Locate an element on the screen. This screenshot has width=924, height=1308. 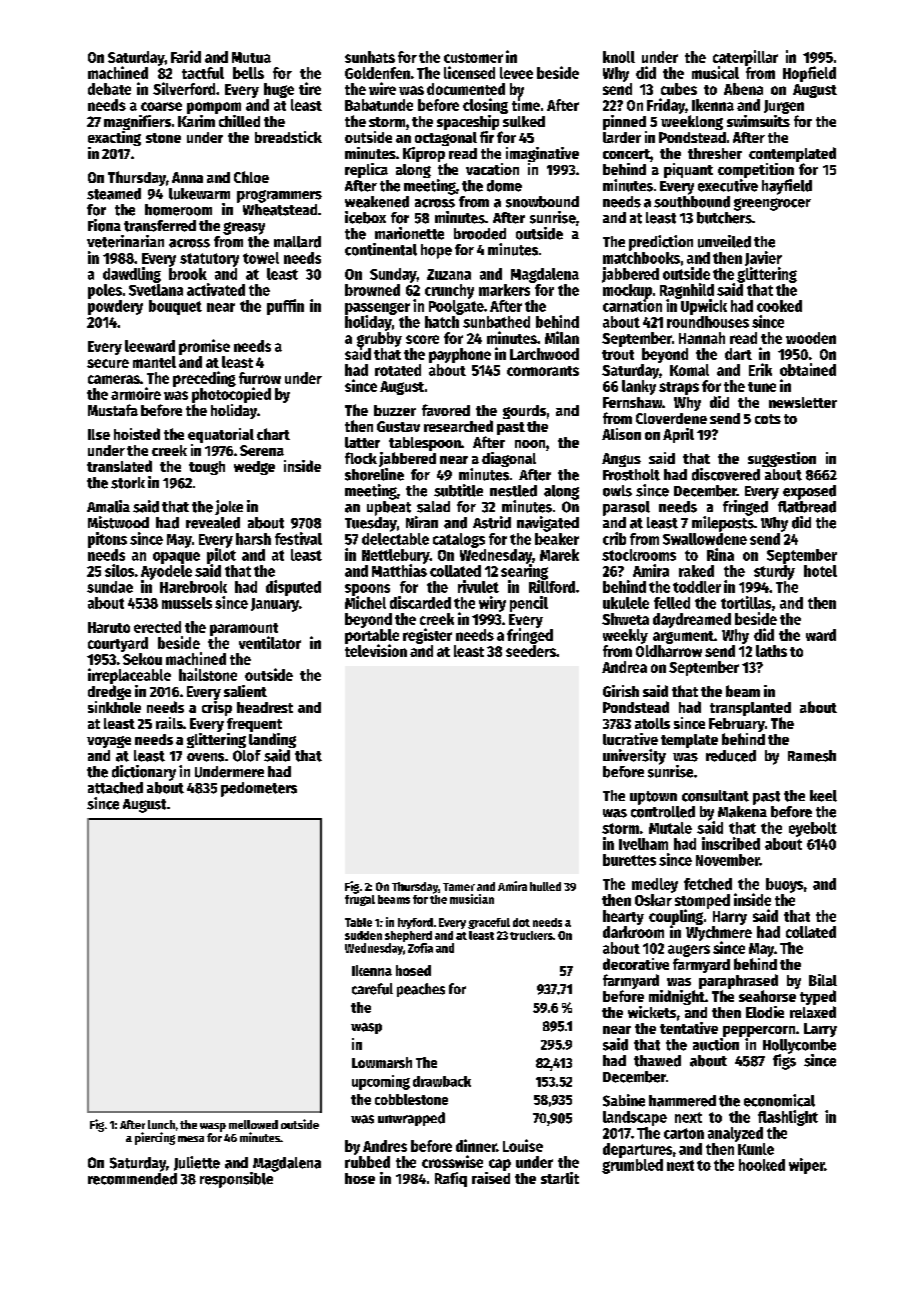
sulked is located at coordinates (524, 121).
